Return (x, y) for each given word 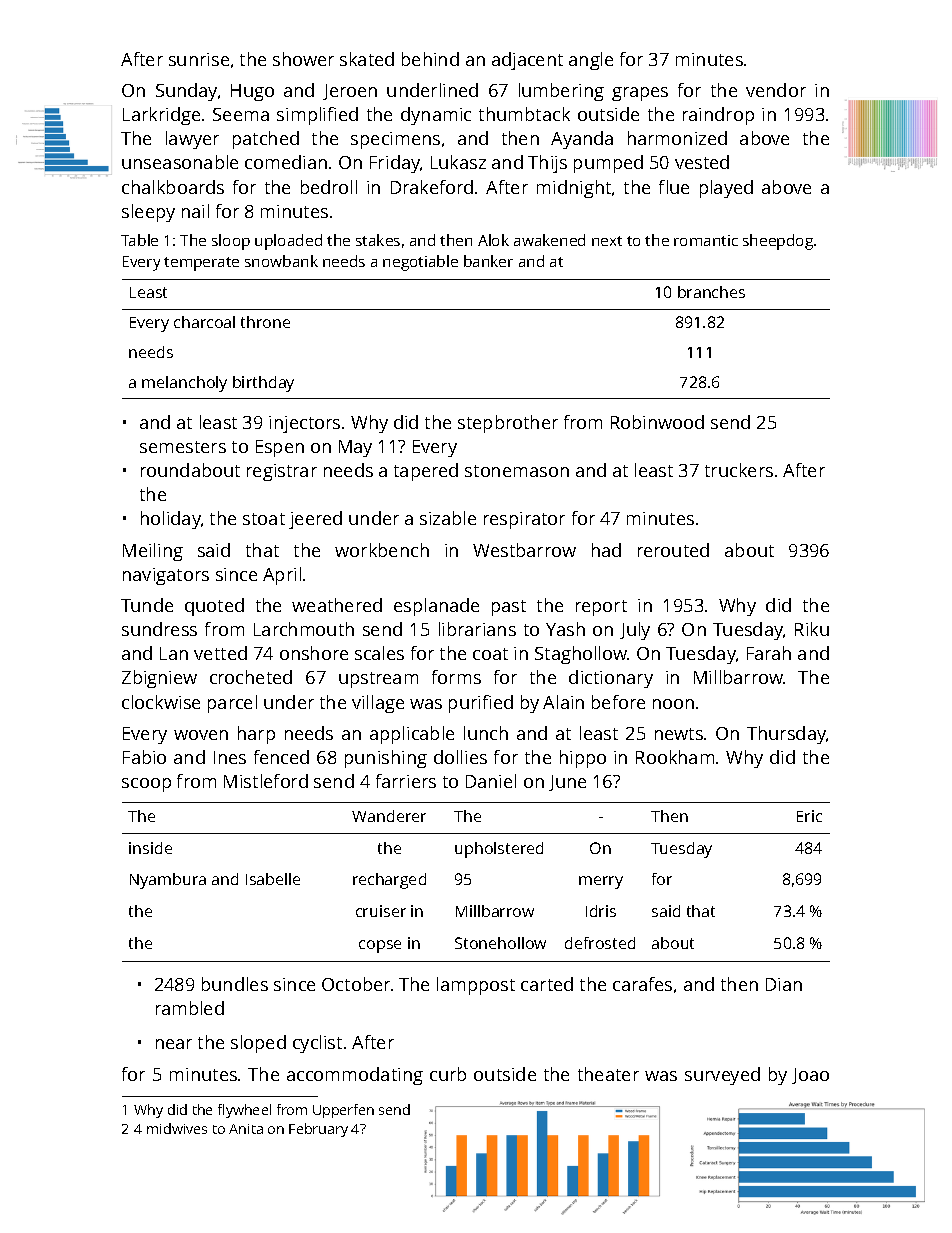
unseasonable (180, 162)
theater (608, 1074)
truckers (739, 470)
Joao (810, 1076)
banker (488, 261)
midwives (177, 1128)
